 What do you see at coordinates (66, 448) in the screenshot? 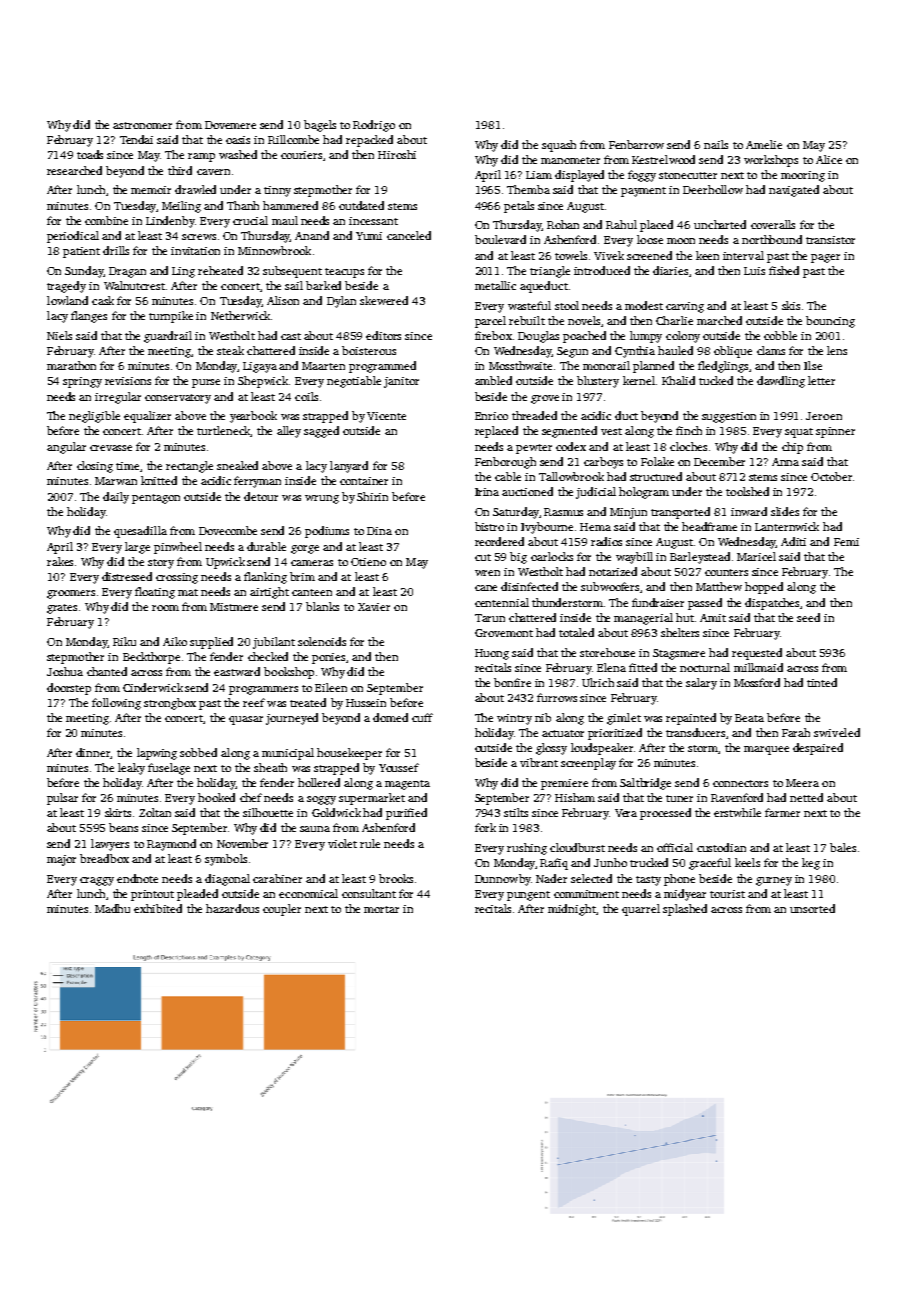
I see `angular` at bounding box center [66, 448].
